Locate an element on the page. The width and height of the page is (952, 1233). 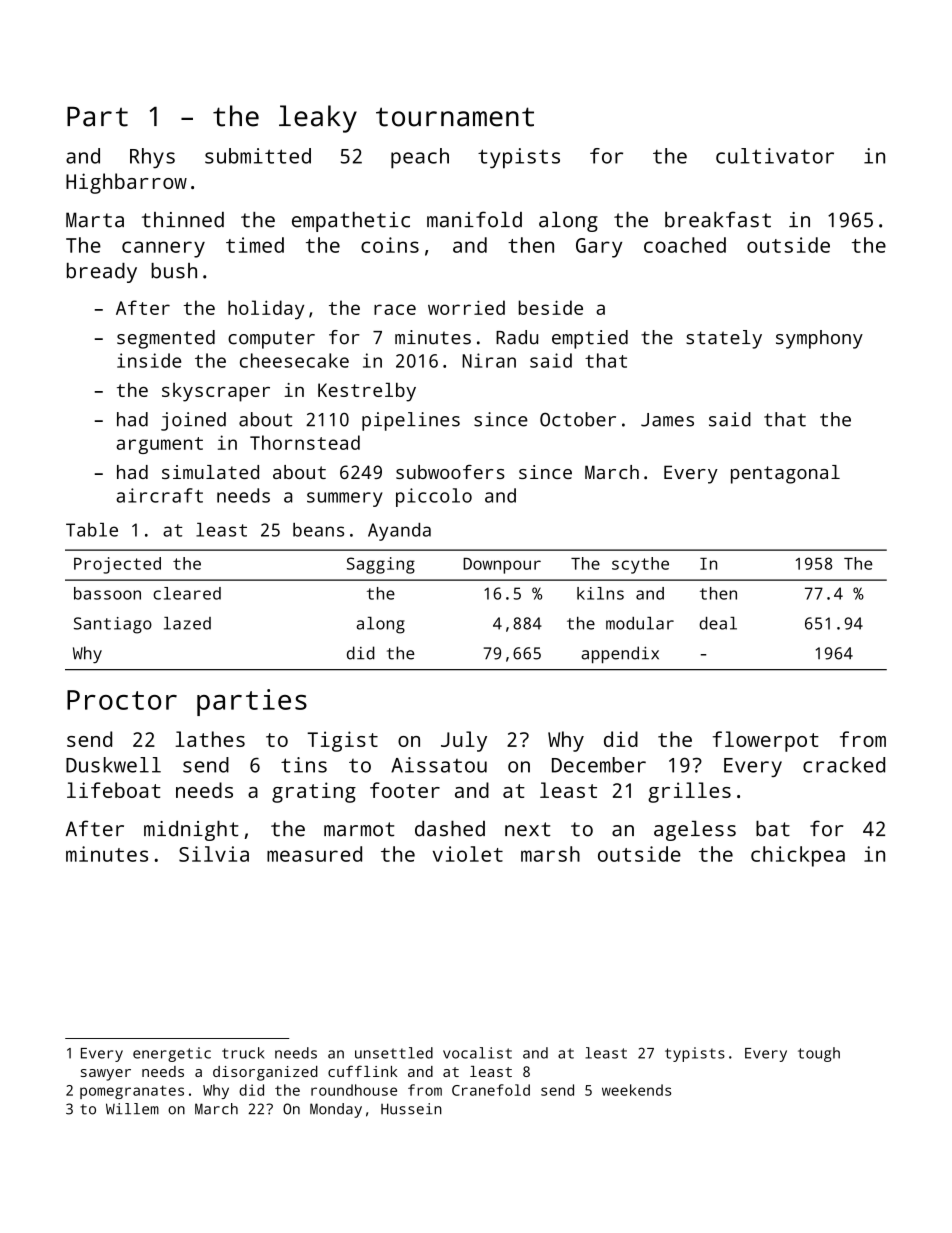
scythe is located at coordinates (640, 565).
